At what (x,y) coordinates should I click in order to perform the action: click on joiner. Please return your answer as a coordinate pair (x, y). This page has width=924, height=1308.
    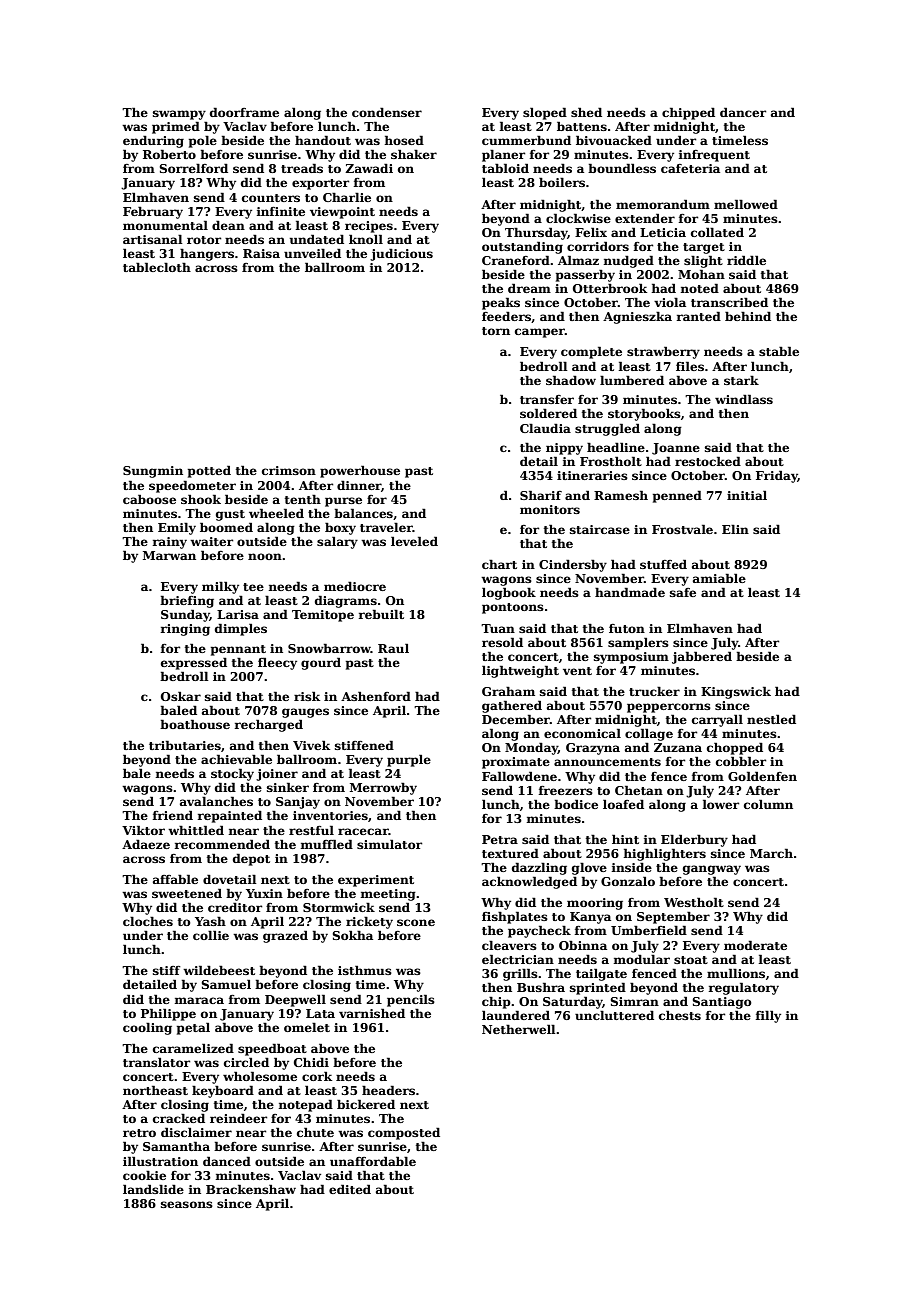
    Looking at the image, I should click on (277, 775).
